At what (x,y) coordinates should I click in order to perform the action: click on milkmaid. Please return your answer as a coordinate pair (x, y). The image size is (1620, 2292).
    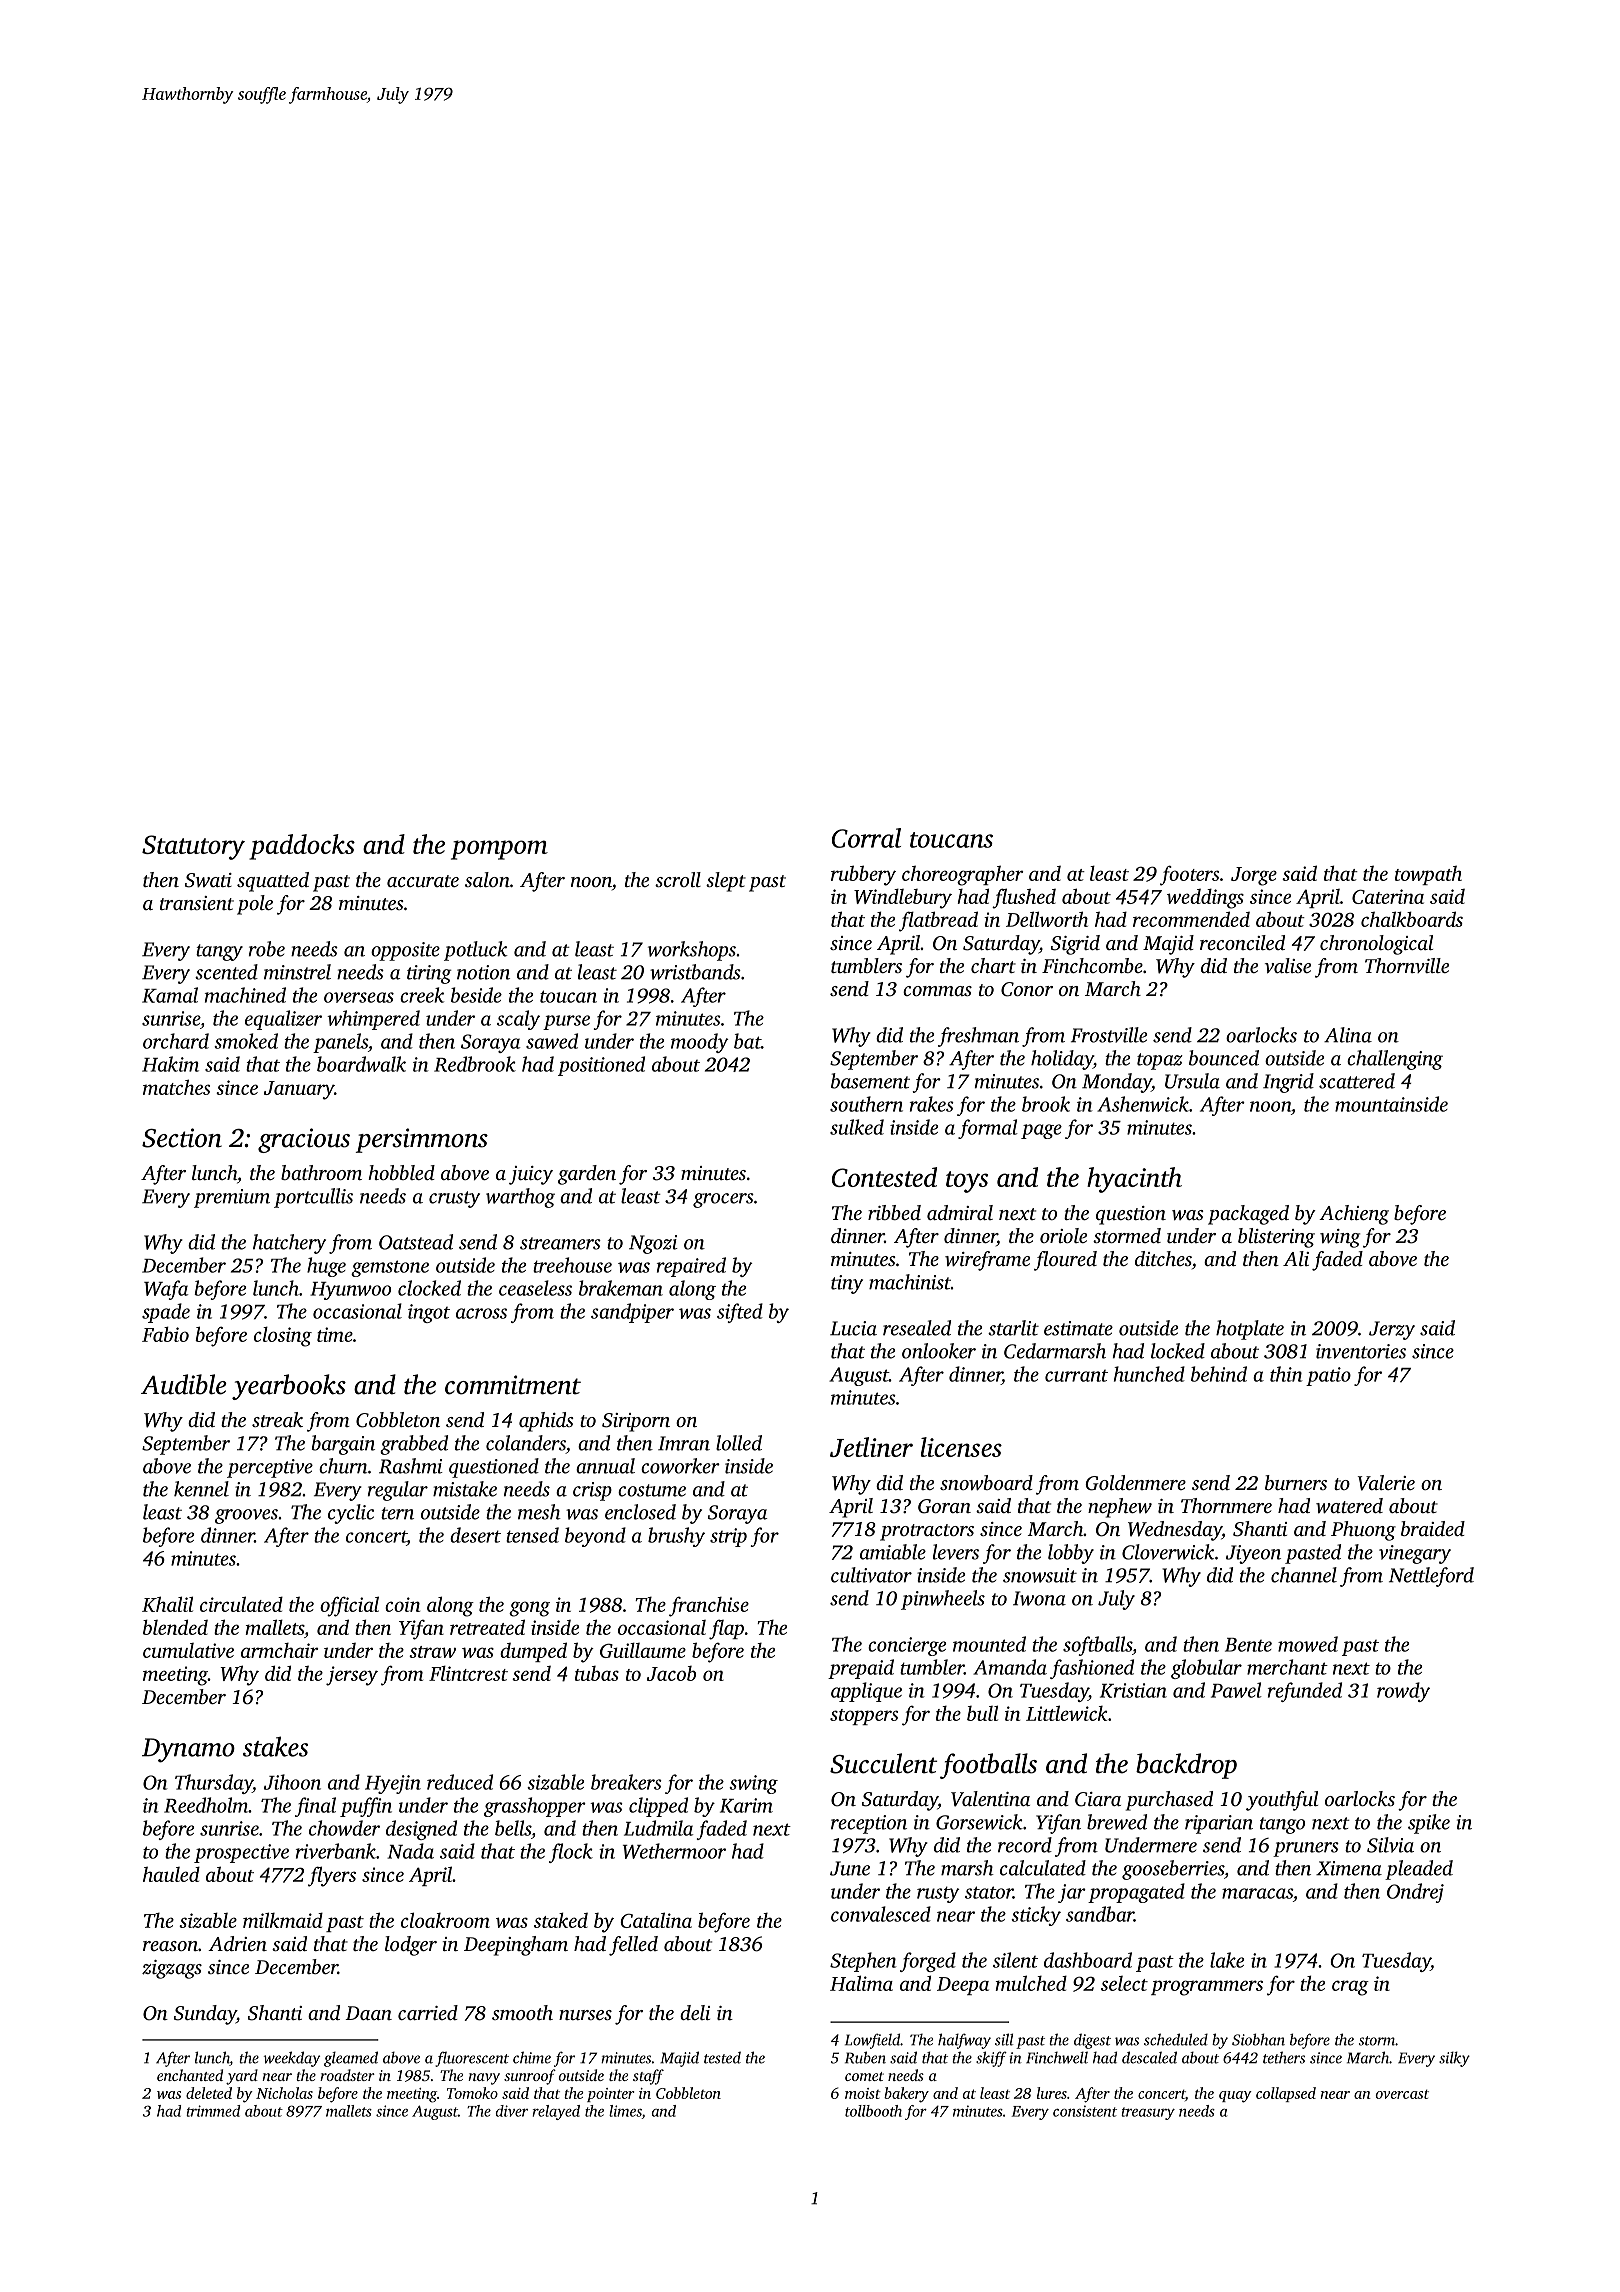
    Looking at the image, I should click on (283, 1920).
